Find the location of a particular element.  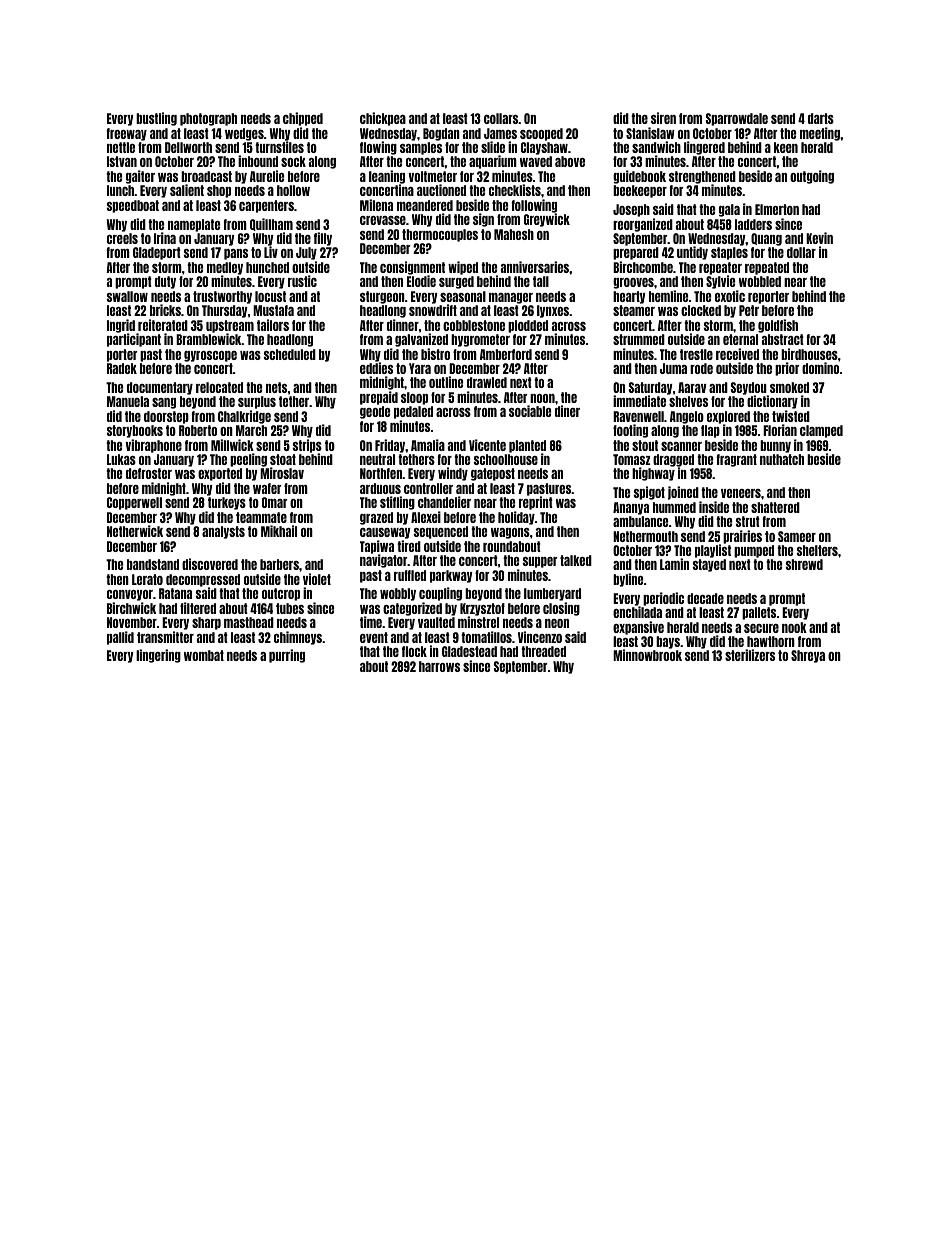

Petr is located at coordinates (749, 310).
